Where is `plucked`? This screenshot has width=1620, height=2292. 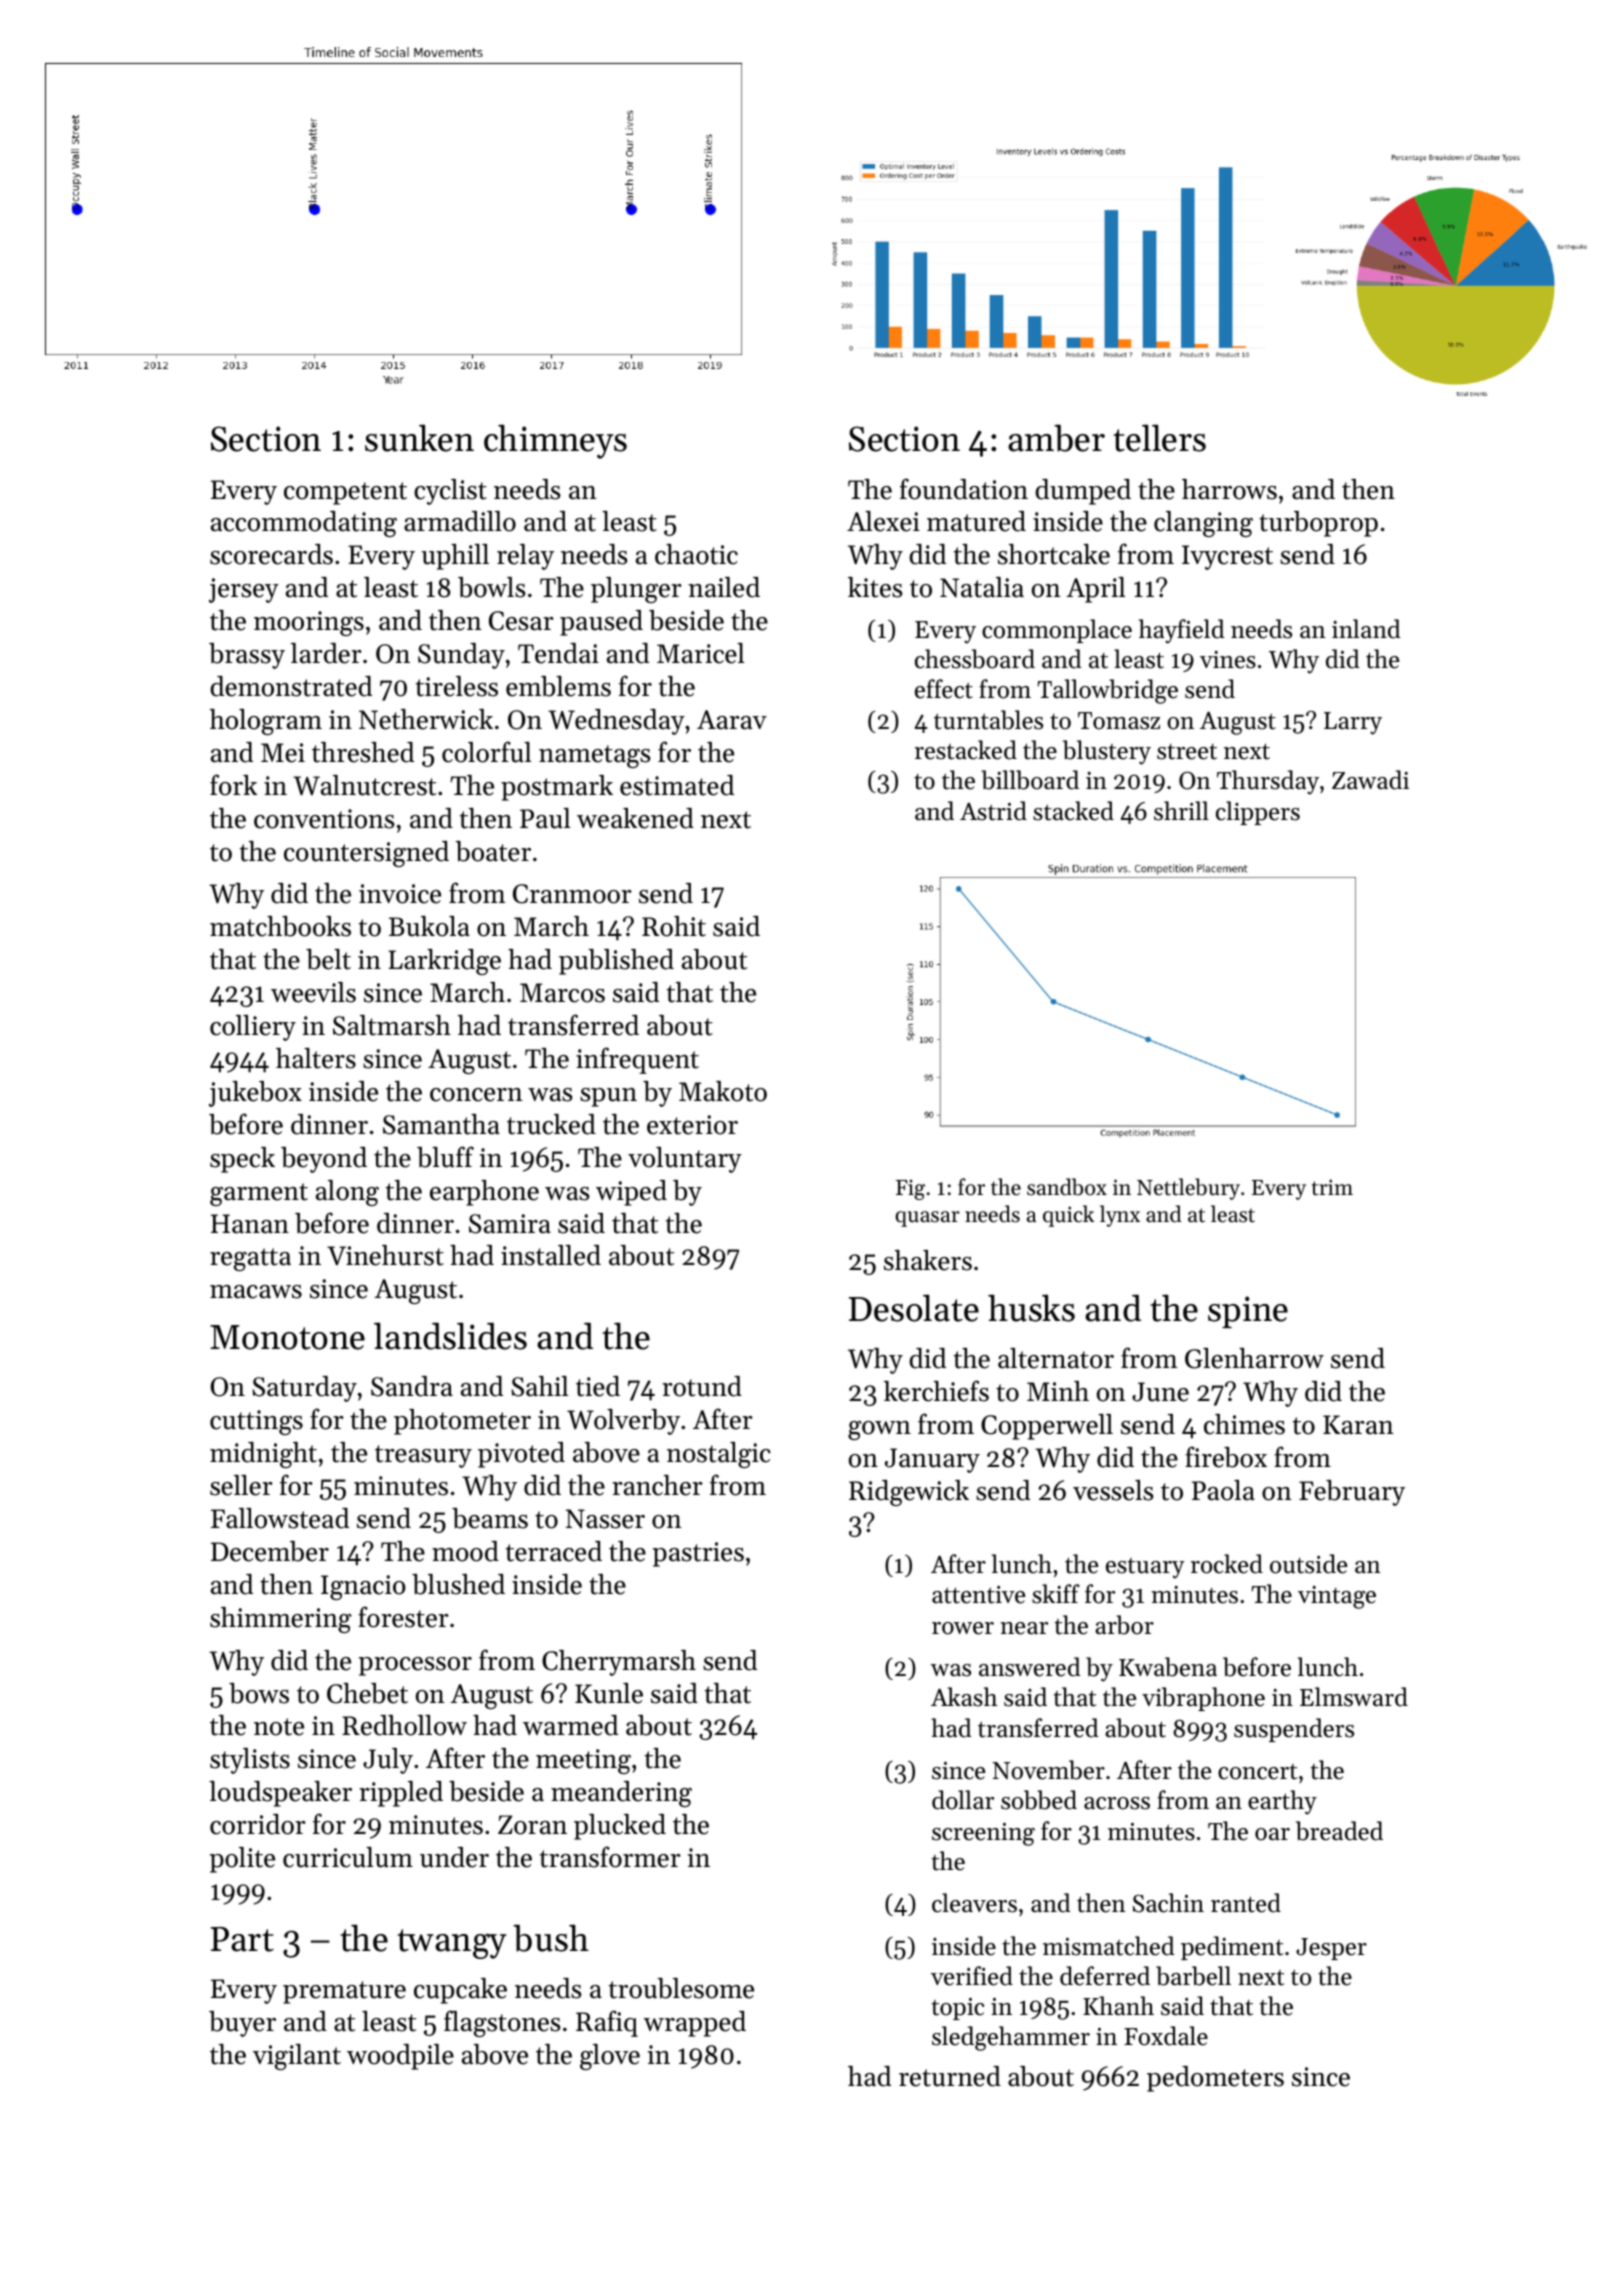 plucked is located at coordinates (620, 1827).
